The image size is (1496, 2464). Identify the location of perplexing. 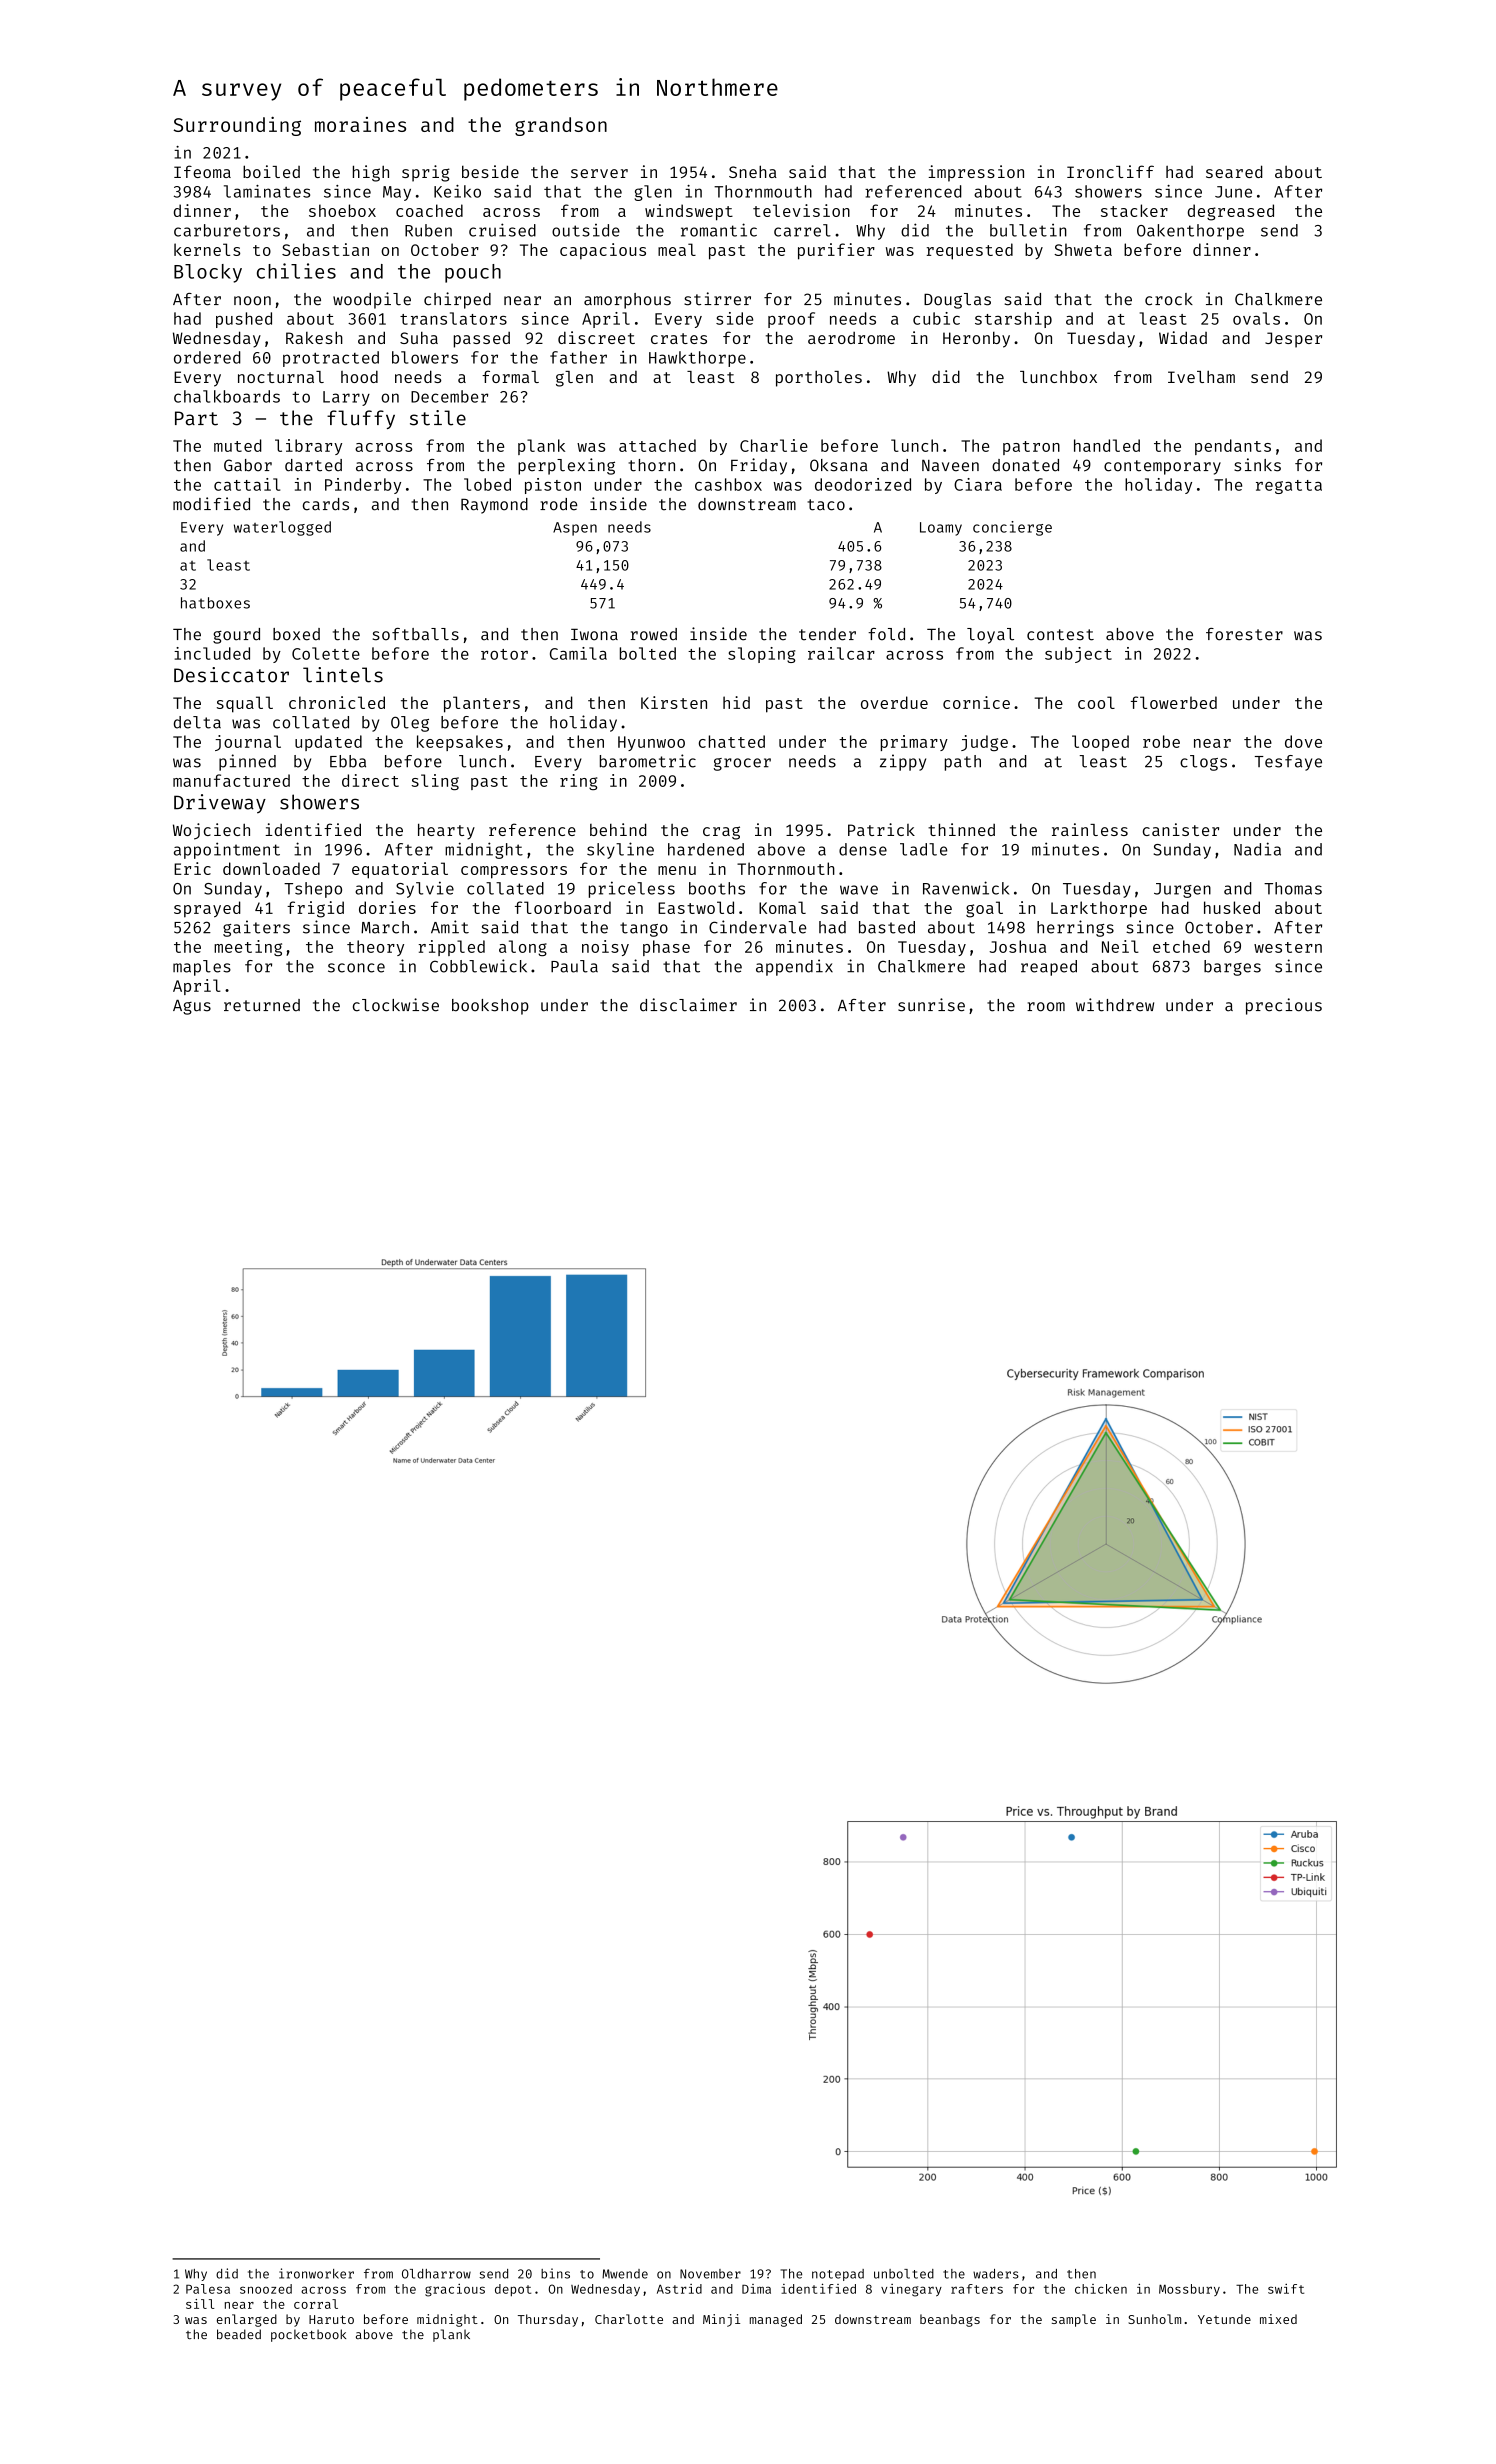
(566, 466).
